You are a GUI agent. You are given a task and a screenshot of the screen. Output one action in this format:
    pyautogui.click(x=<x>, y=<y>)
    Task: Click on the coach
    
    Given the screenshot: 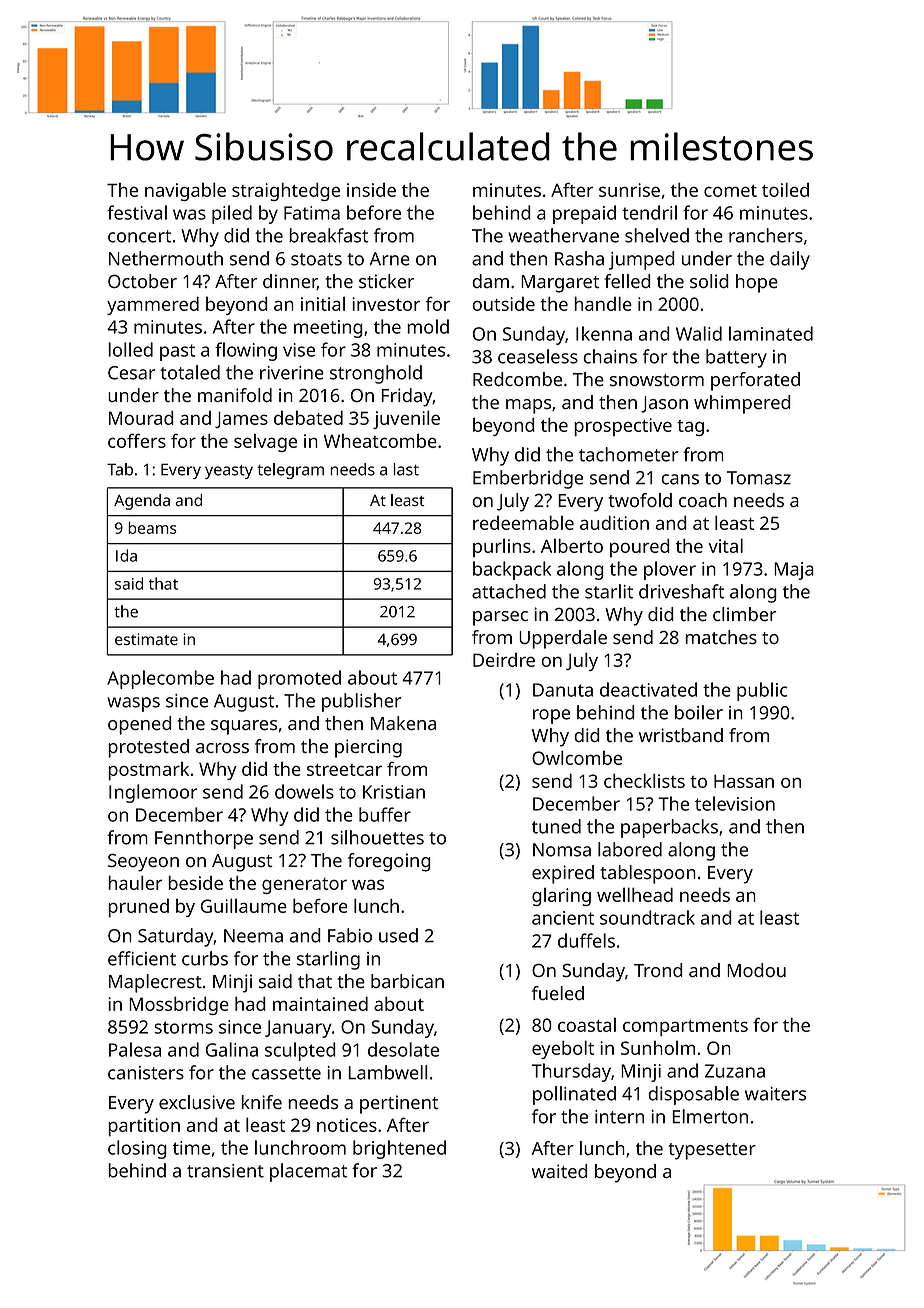 What is the action you would take?
    pyautogui.click(x=703, y=500)
